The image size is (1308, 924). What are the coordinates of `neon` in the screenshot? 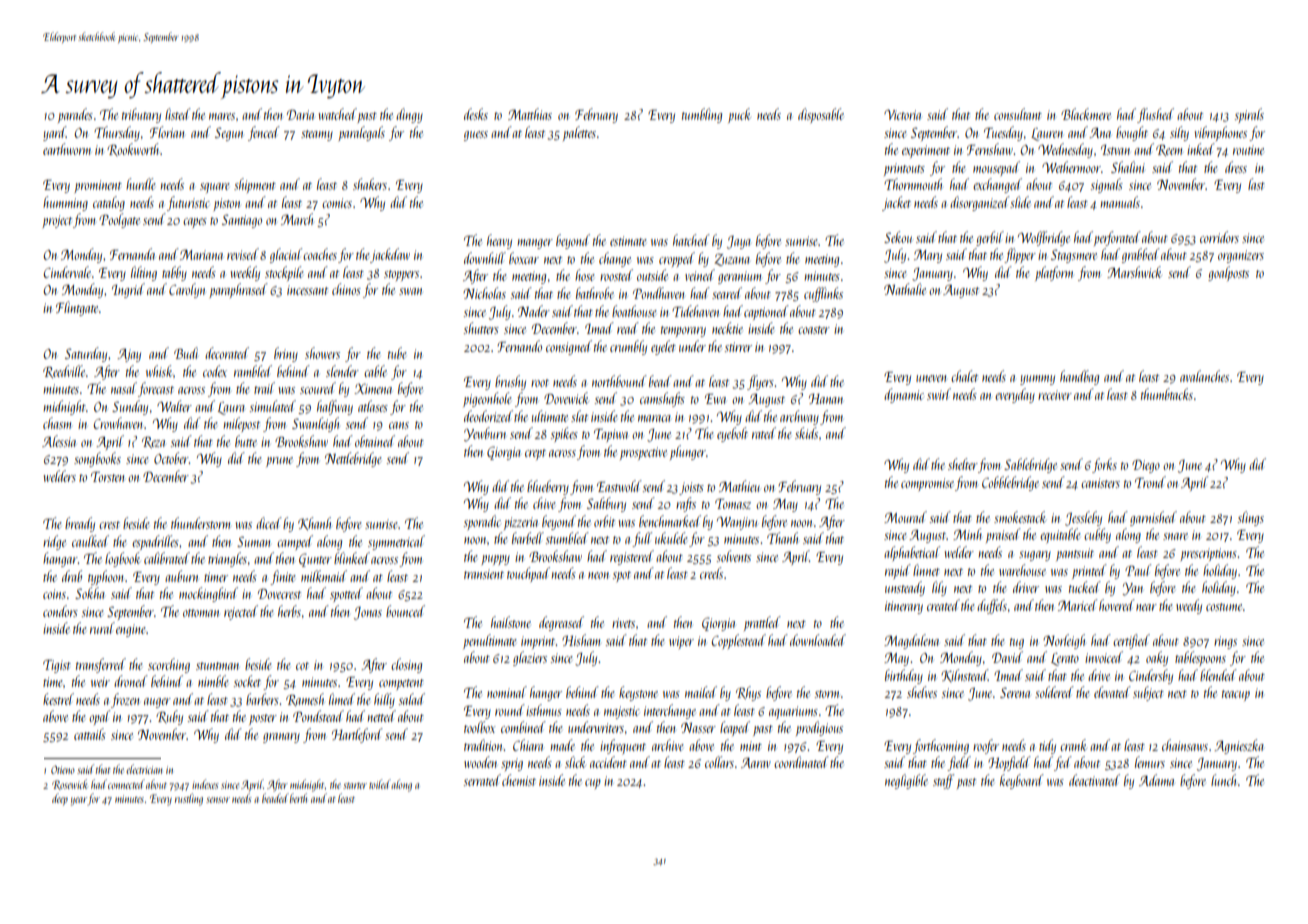 It's located at (598, 575).
